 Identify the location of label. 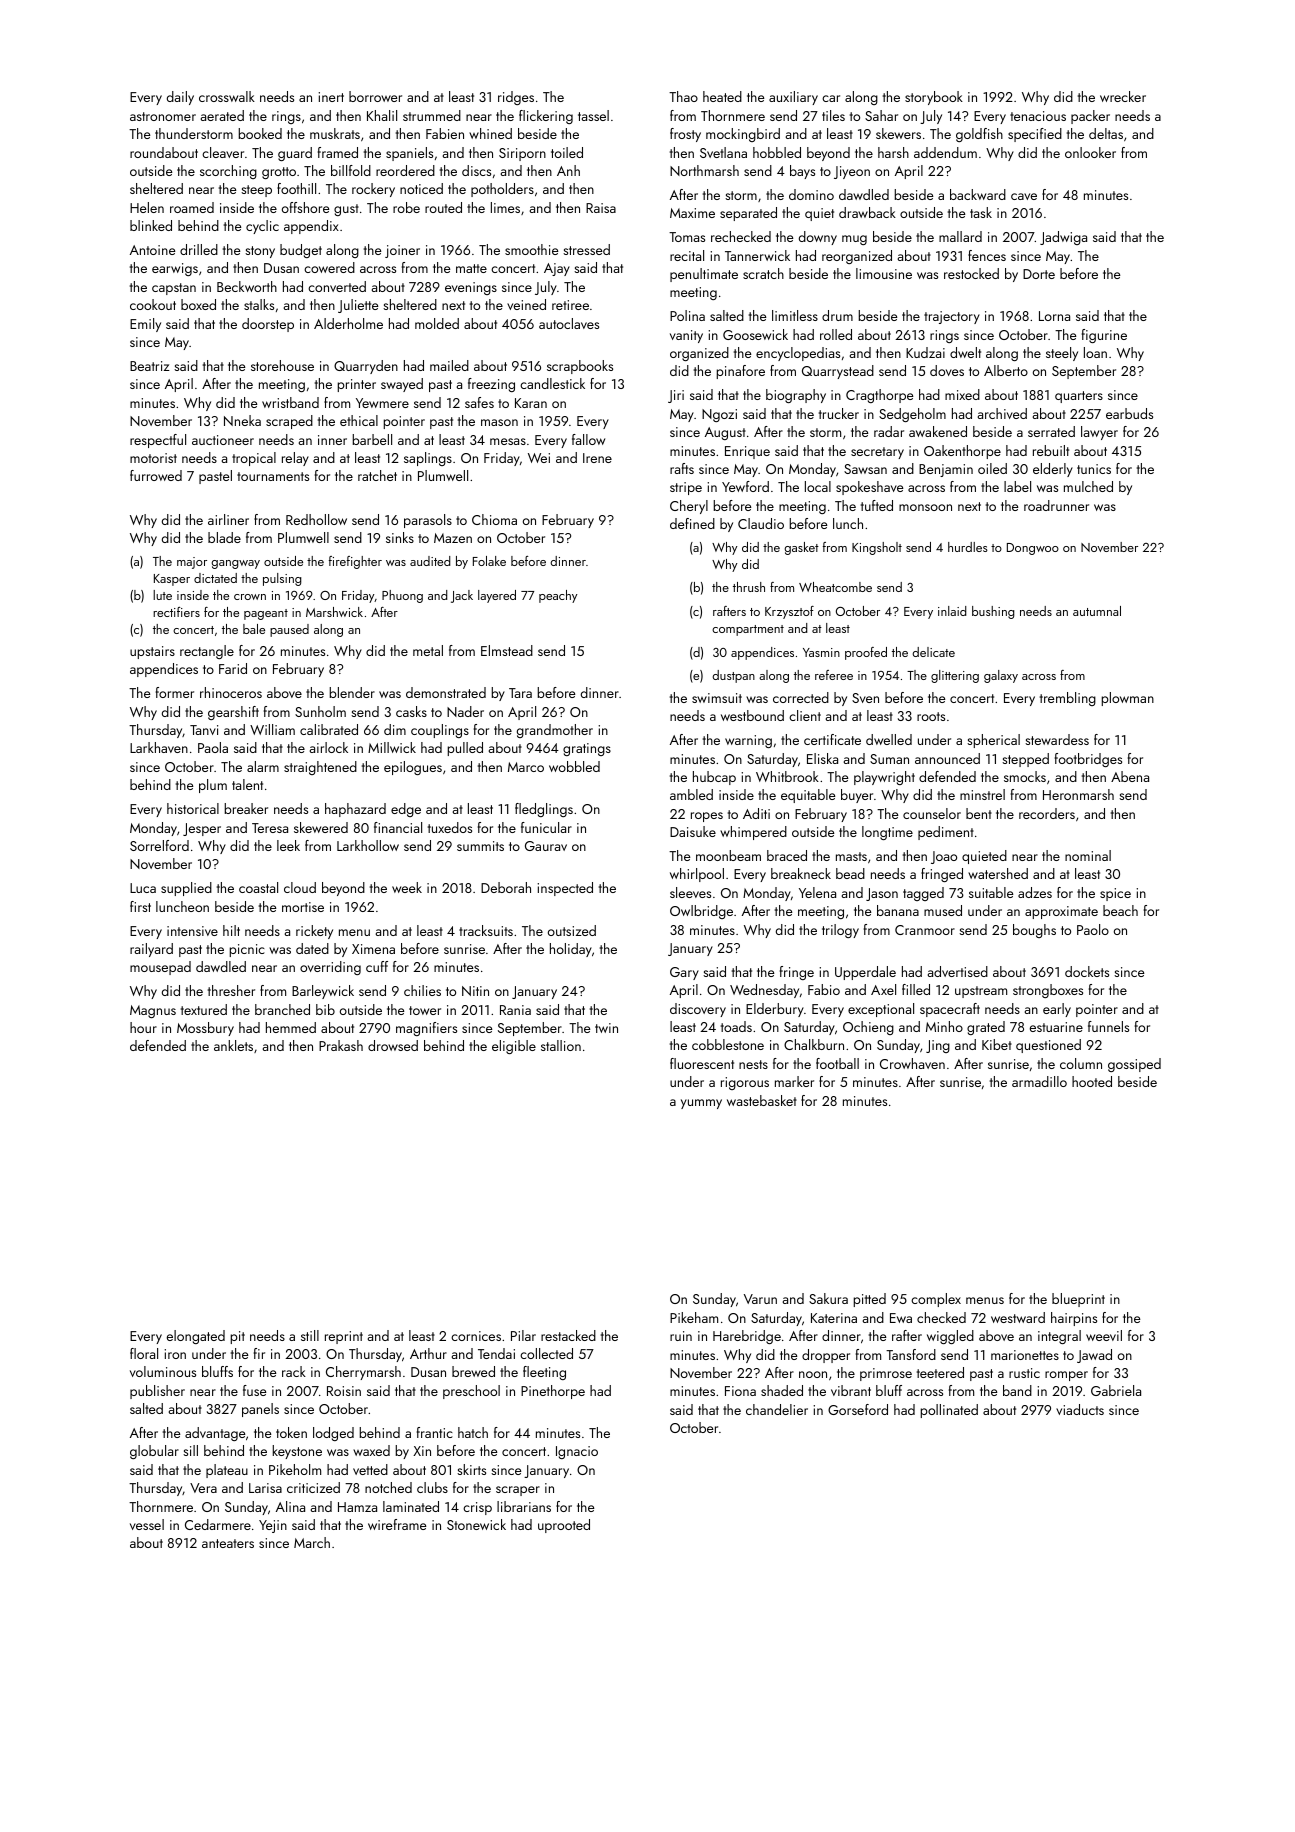
(1017, 486).
